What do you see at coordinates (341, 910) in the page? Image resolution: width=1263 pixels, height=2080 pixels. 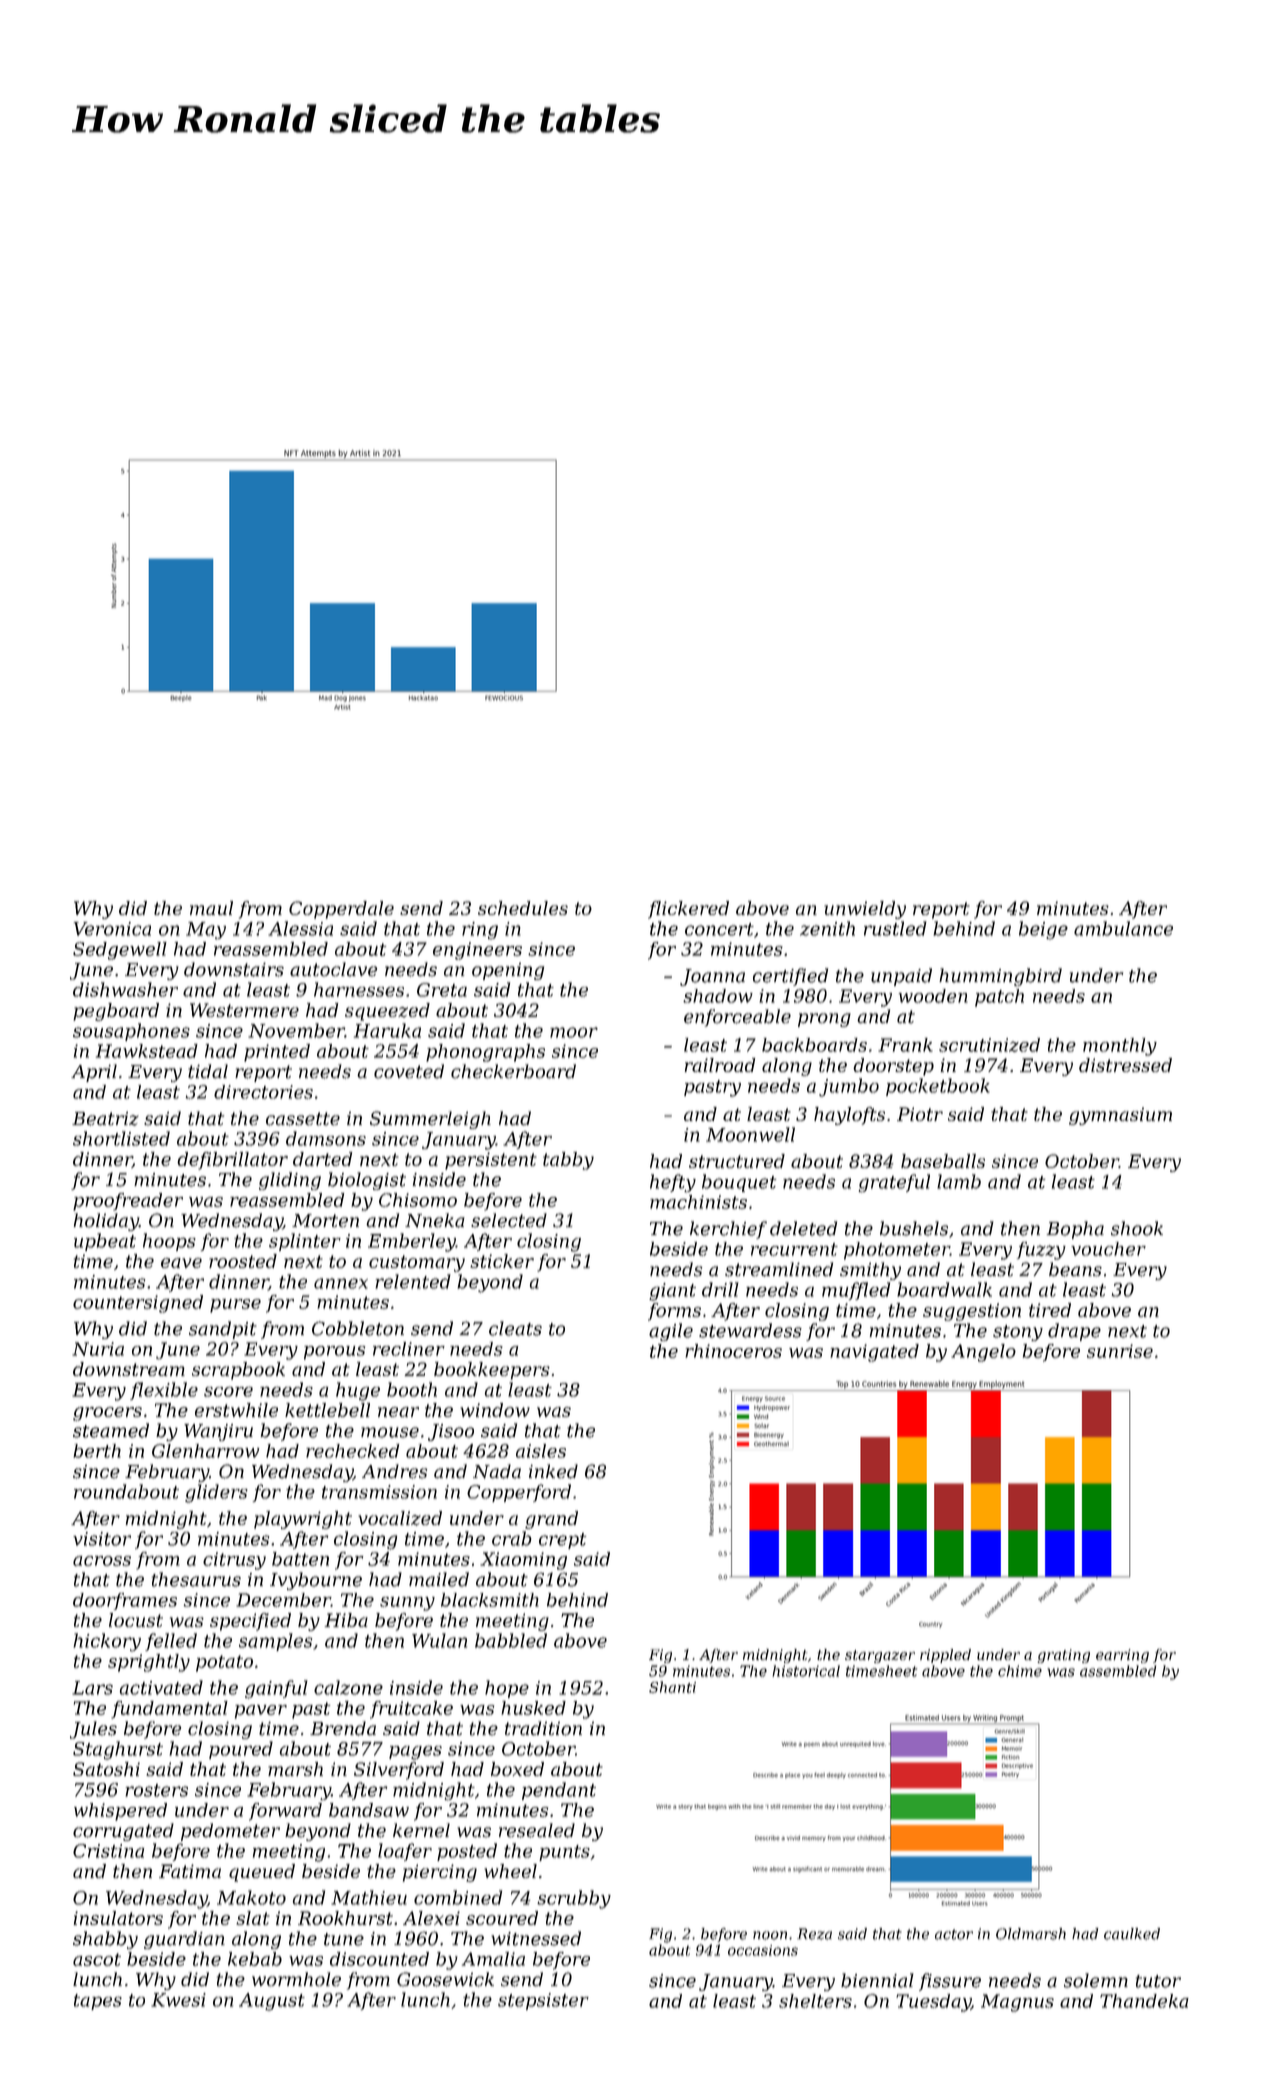 I see `Copperdale` at bounding box center [341, 910].
